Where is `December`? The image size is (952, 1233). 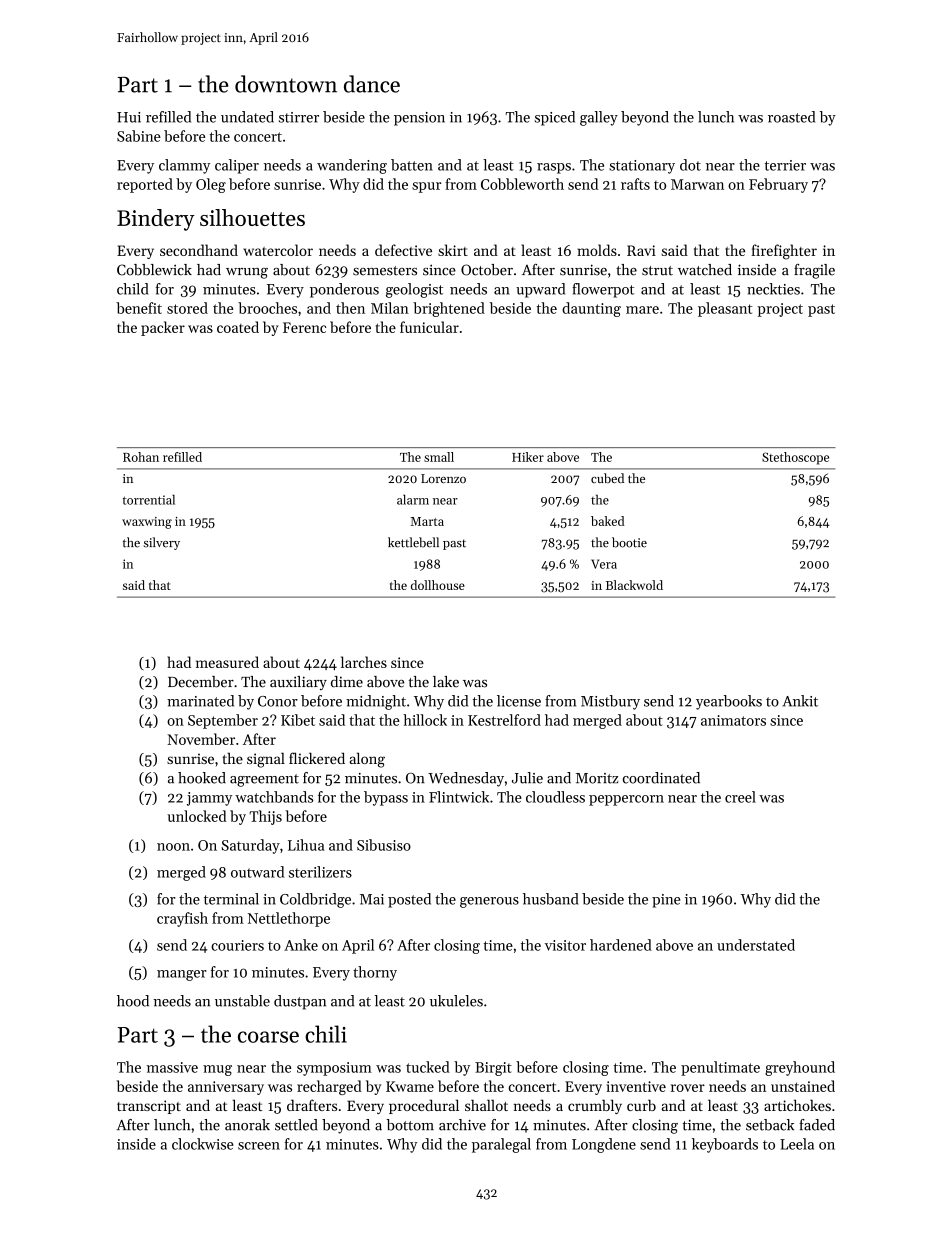
December is located at coordinates (201, 682).
